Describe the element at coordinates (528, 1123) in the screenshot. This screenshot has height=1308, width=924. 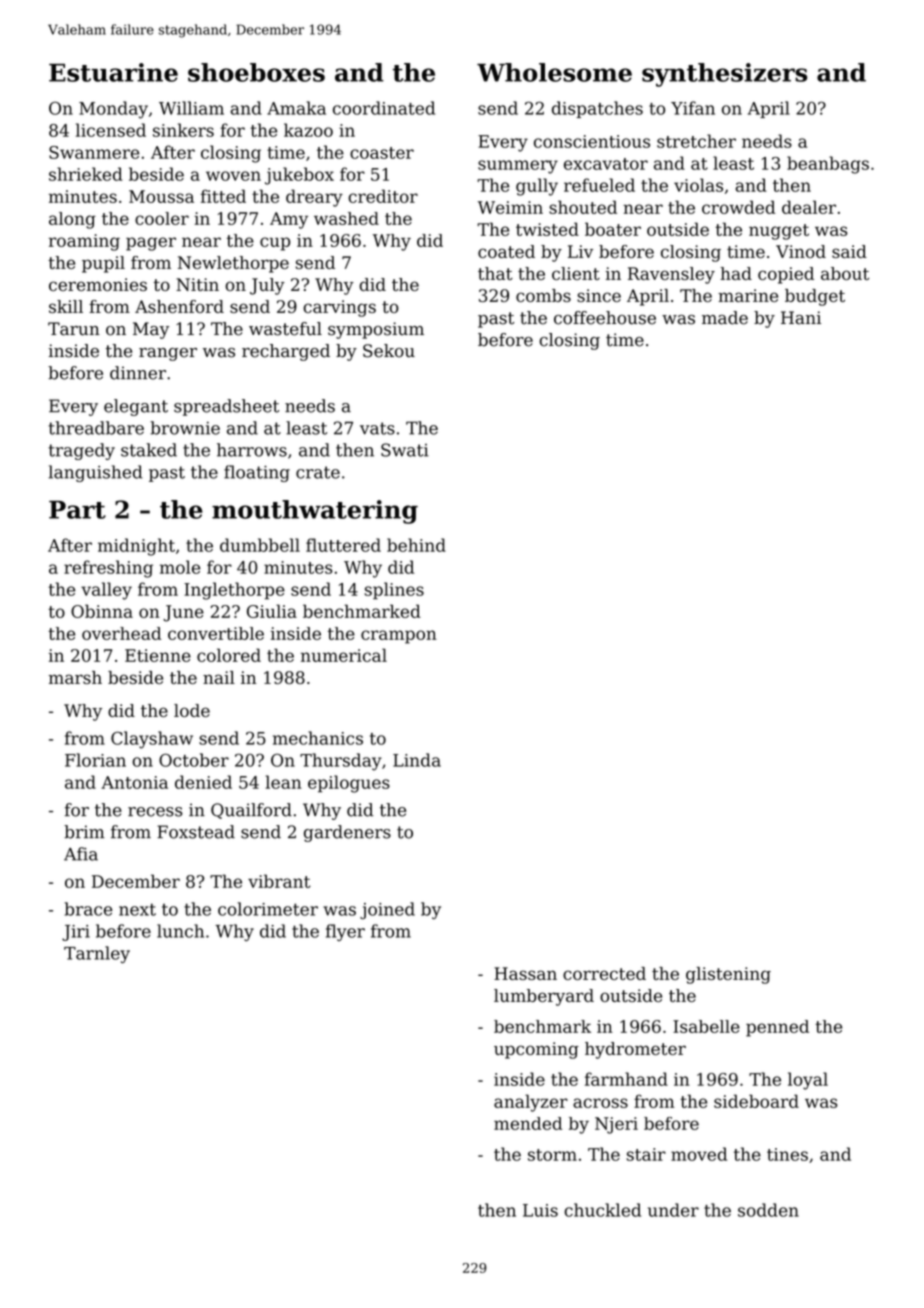
I see `mended` at that location.
